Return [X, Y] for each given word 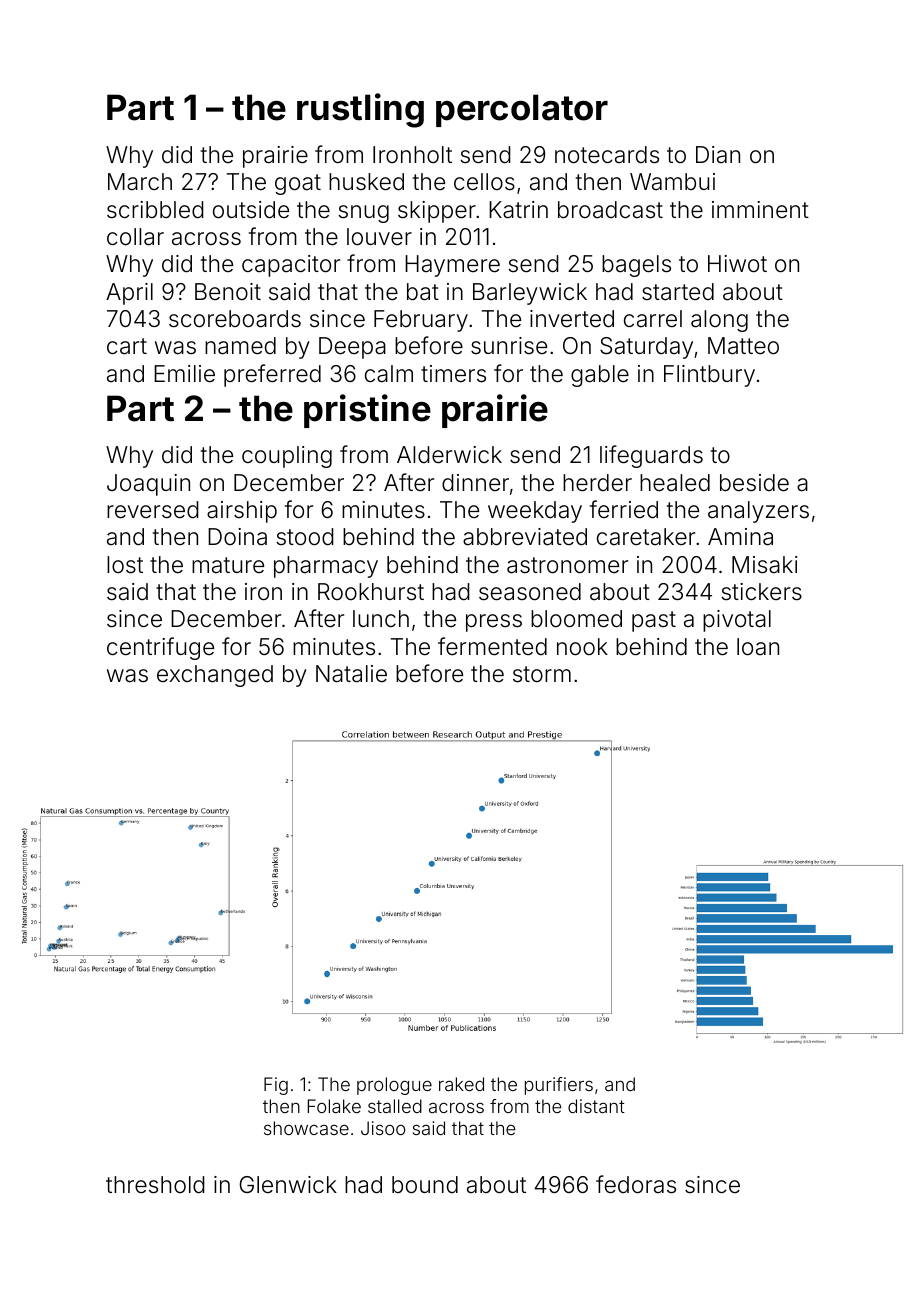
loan [758, 647]
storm [542, 674]
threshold [155, 1185]
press [494, 623]
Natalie [351, 674]
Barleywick [530, 294]
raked [461, 1084]
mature [228, 565]
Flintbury [709, 376]
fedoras [636, 1184]
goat [298, 184]
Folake [334, 1106]
